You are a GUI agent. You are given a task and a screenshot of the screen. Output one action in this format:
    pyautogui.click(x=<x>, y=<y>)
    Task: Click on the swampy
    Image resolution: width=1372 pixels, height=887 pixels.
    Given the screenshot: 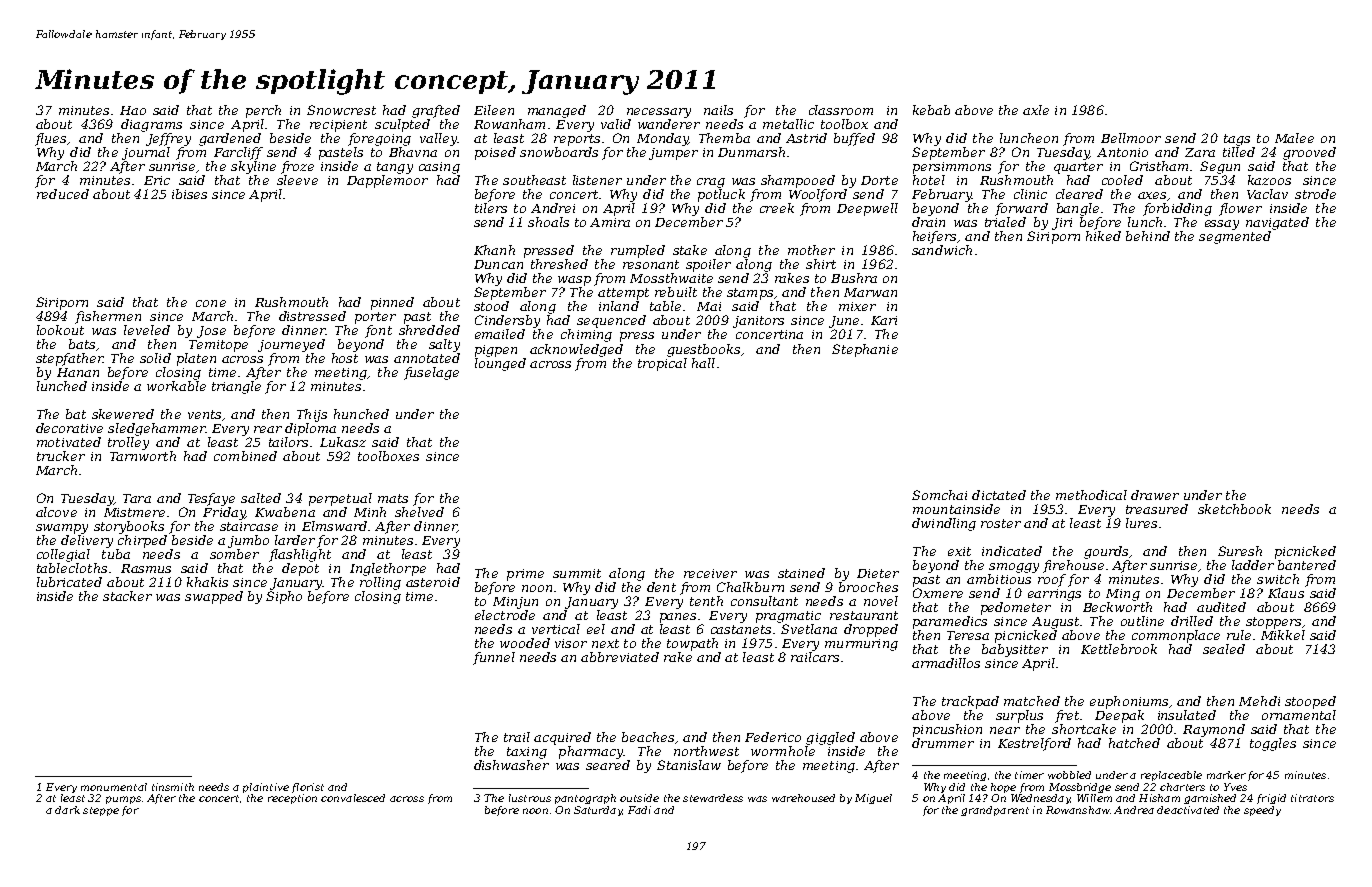 What is the action you would take?
    pyautogui.click(x=62, y=529)
